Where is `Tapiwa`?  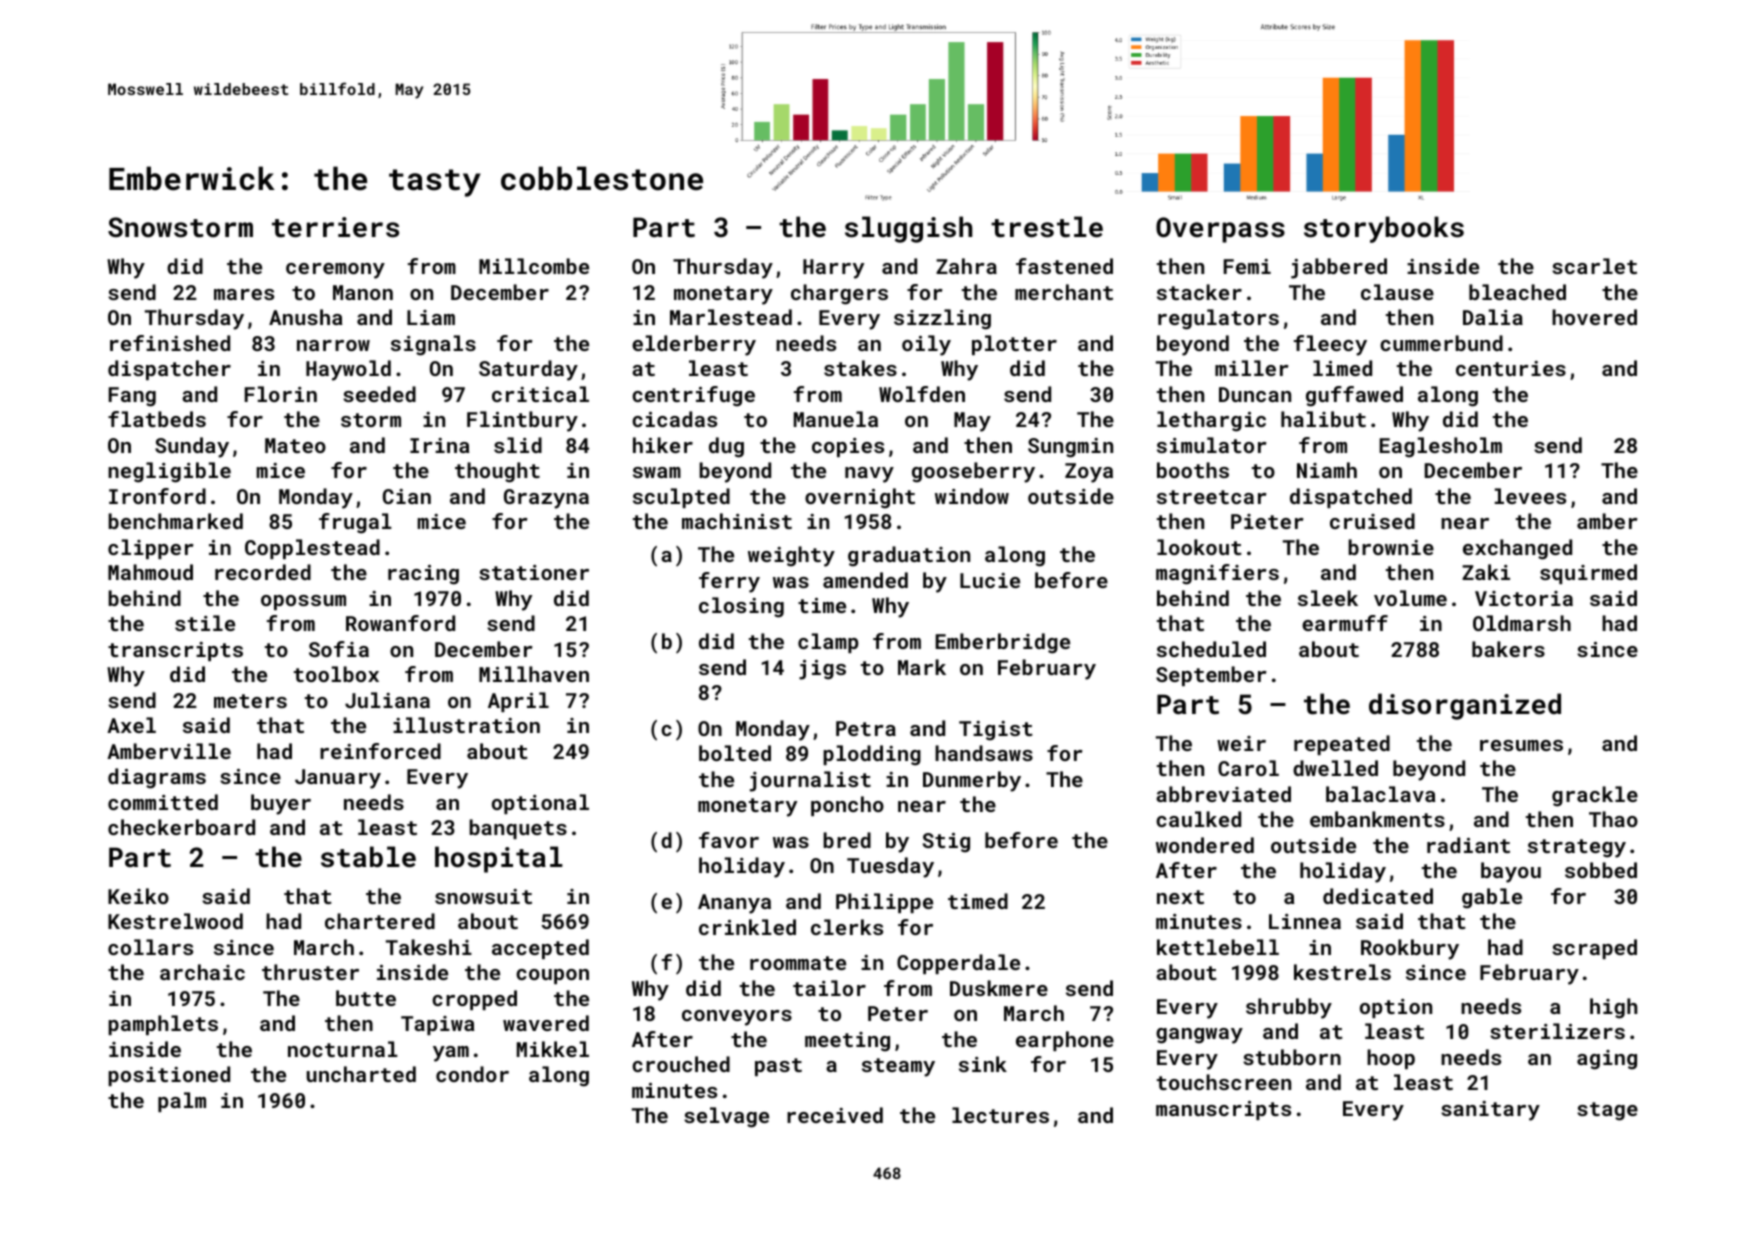 Tapiwa is located at coordinates (438, 1025).
